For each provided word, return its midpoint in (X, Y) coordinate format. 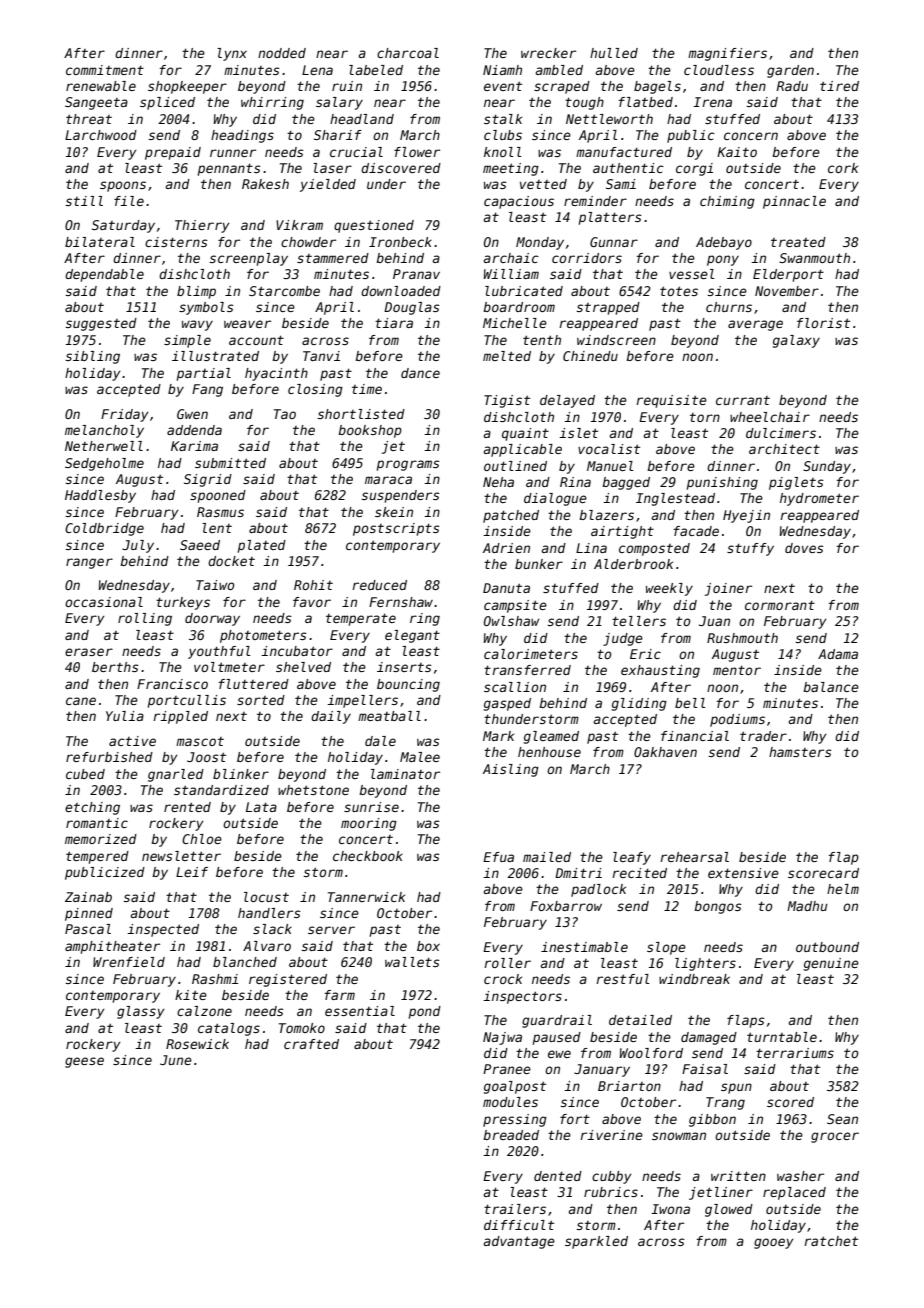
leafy (632, 858)
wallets (412, 962)
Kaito (737, 152)
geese (84, 1062)
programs (408, 465)
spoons (123, 186)
